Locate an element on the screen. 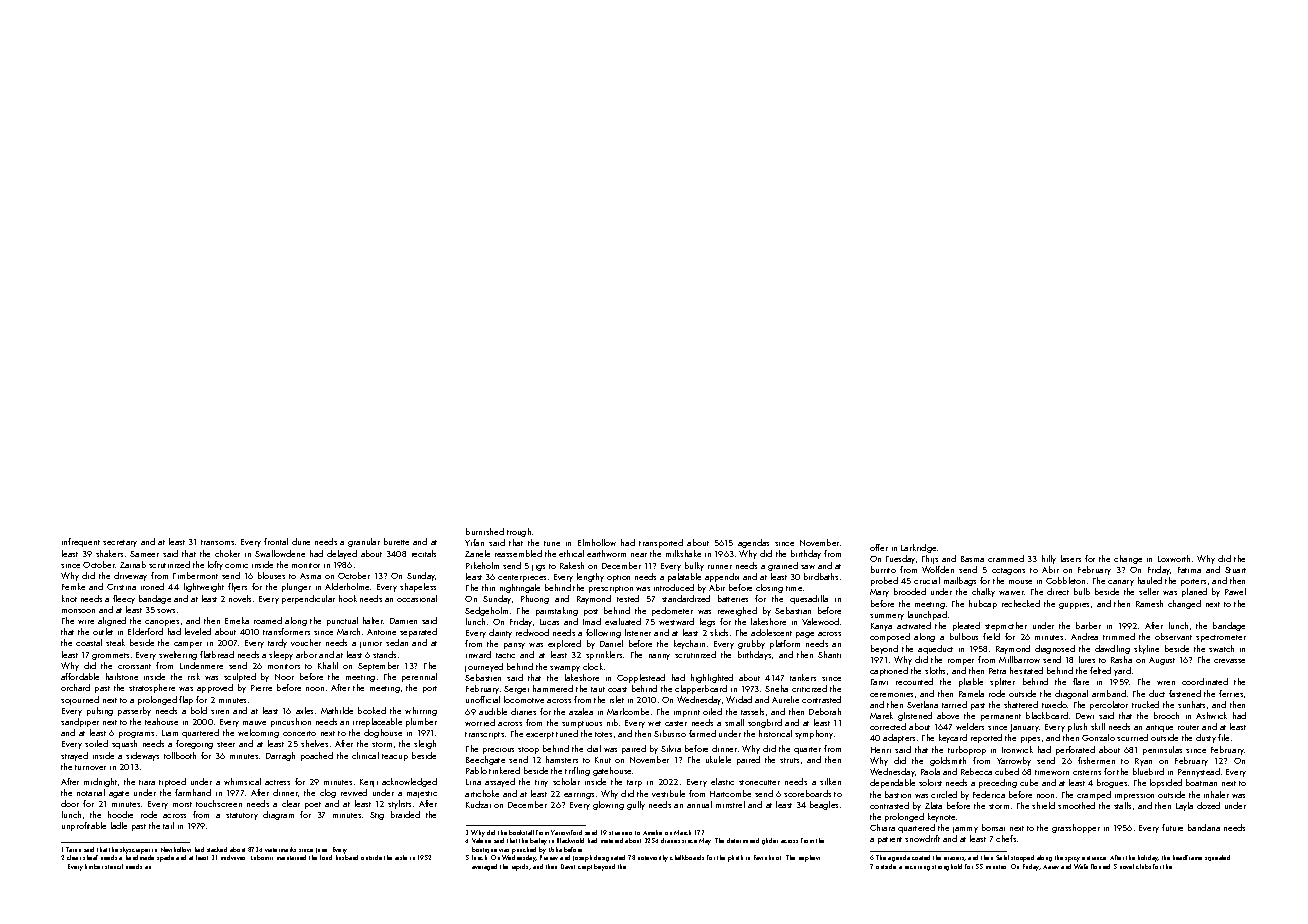  worried is located at coordinates (480, 722).
